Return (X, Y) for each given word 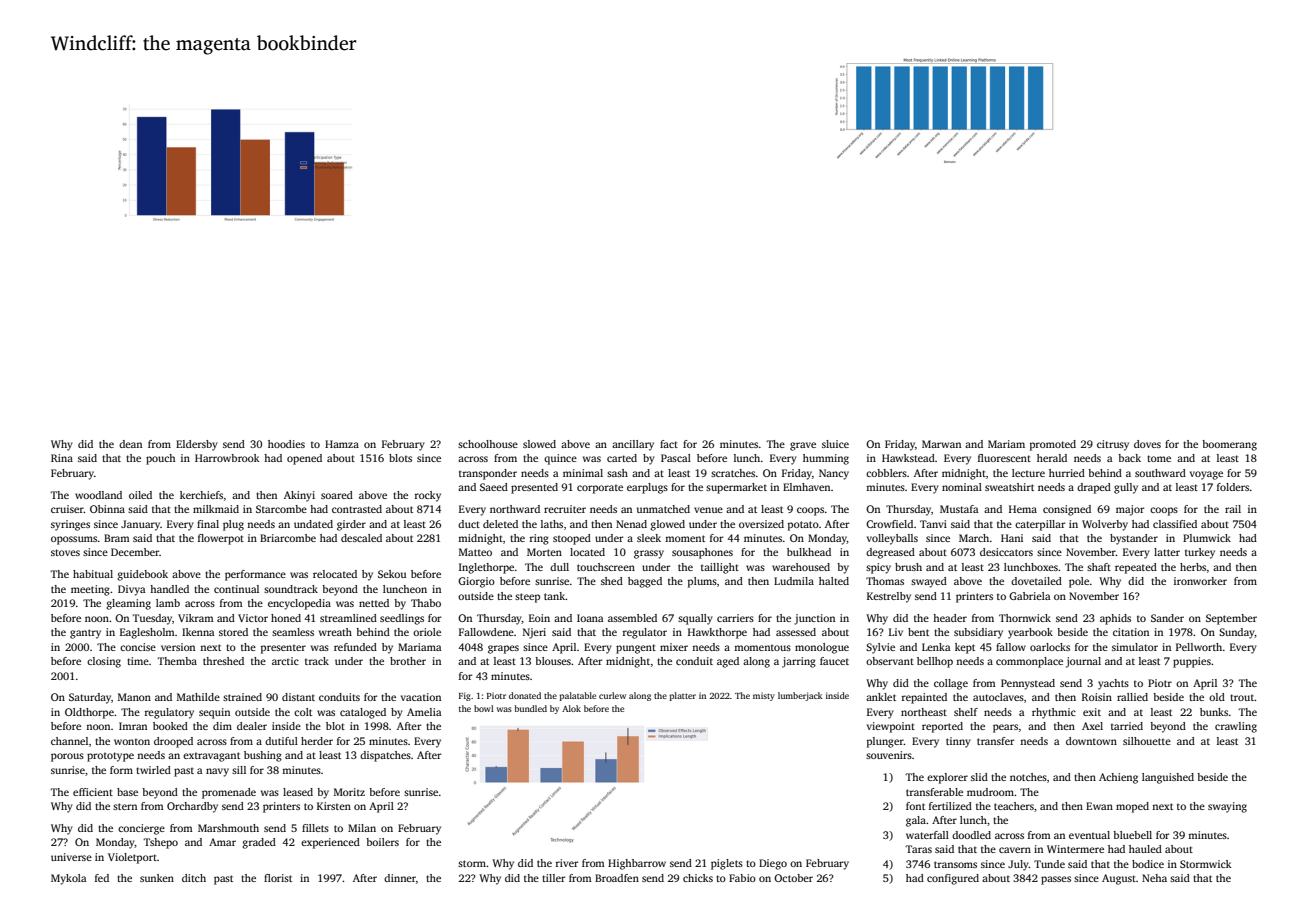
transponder (488, 474)
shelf (966, 712)
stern (125, 806)
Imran (133, 726)
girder (351, 525)
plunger (885, 742)
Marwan (941, 444)
